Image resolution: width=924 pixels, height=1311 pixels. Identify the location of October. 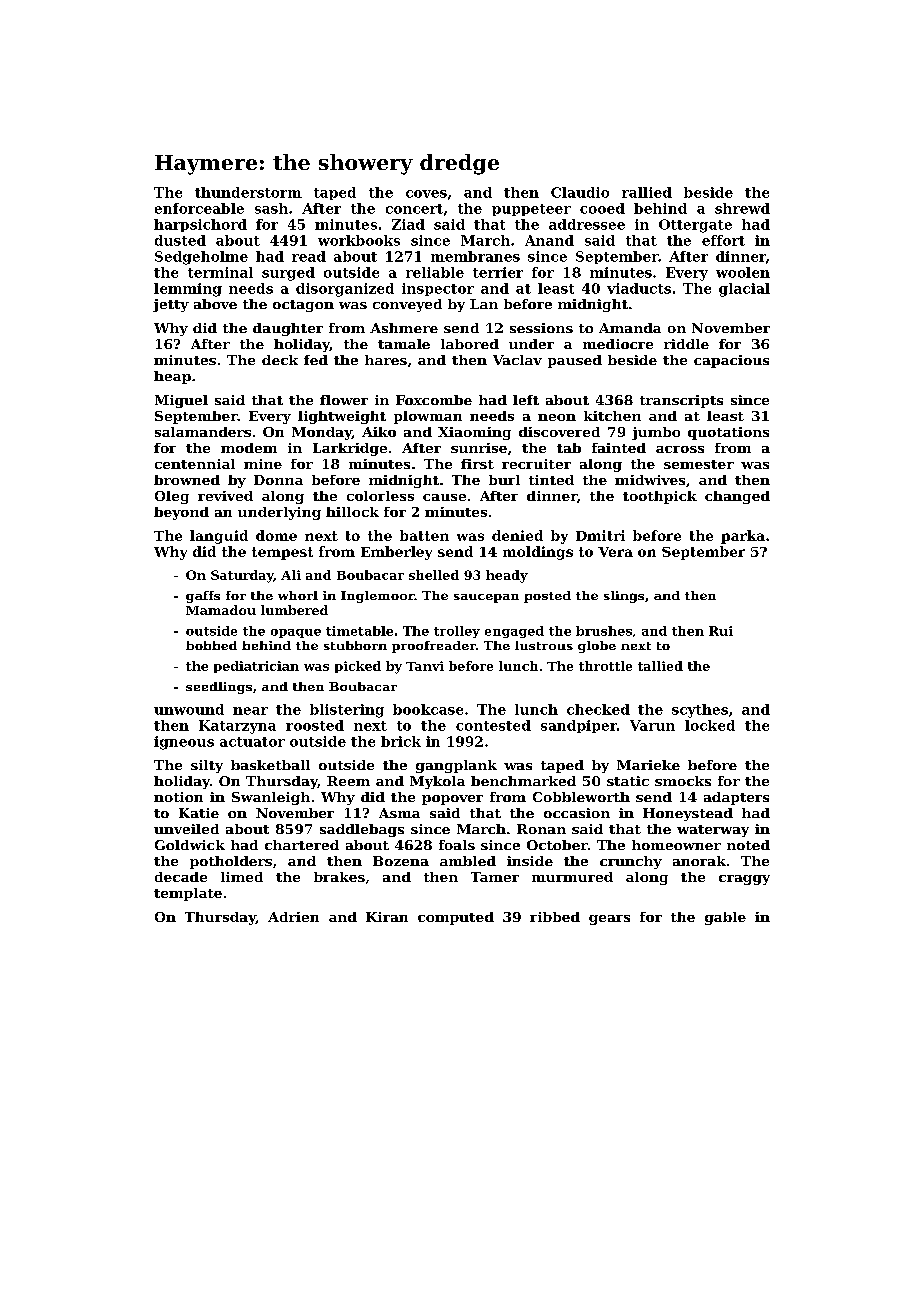
(557, 845).
